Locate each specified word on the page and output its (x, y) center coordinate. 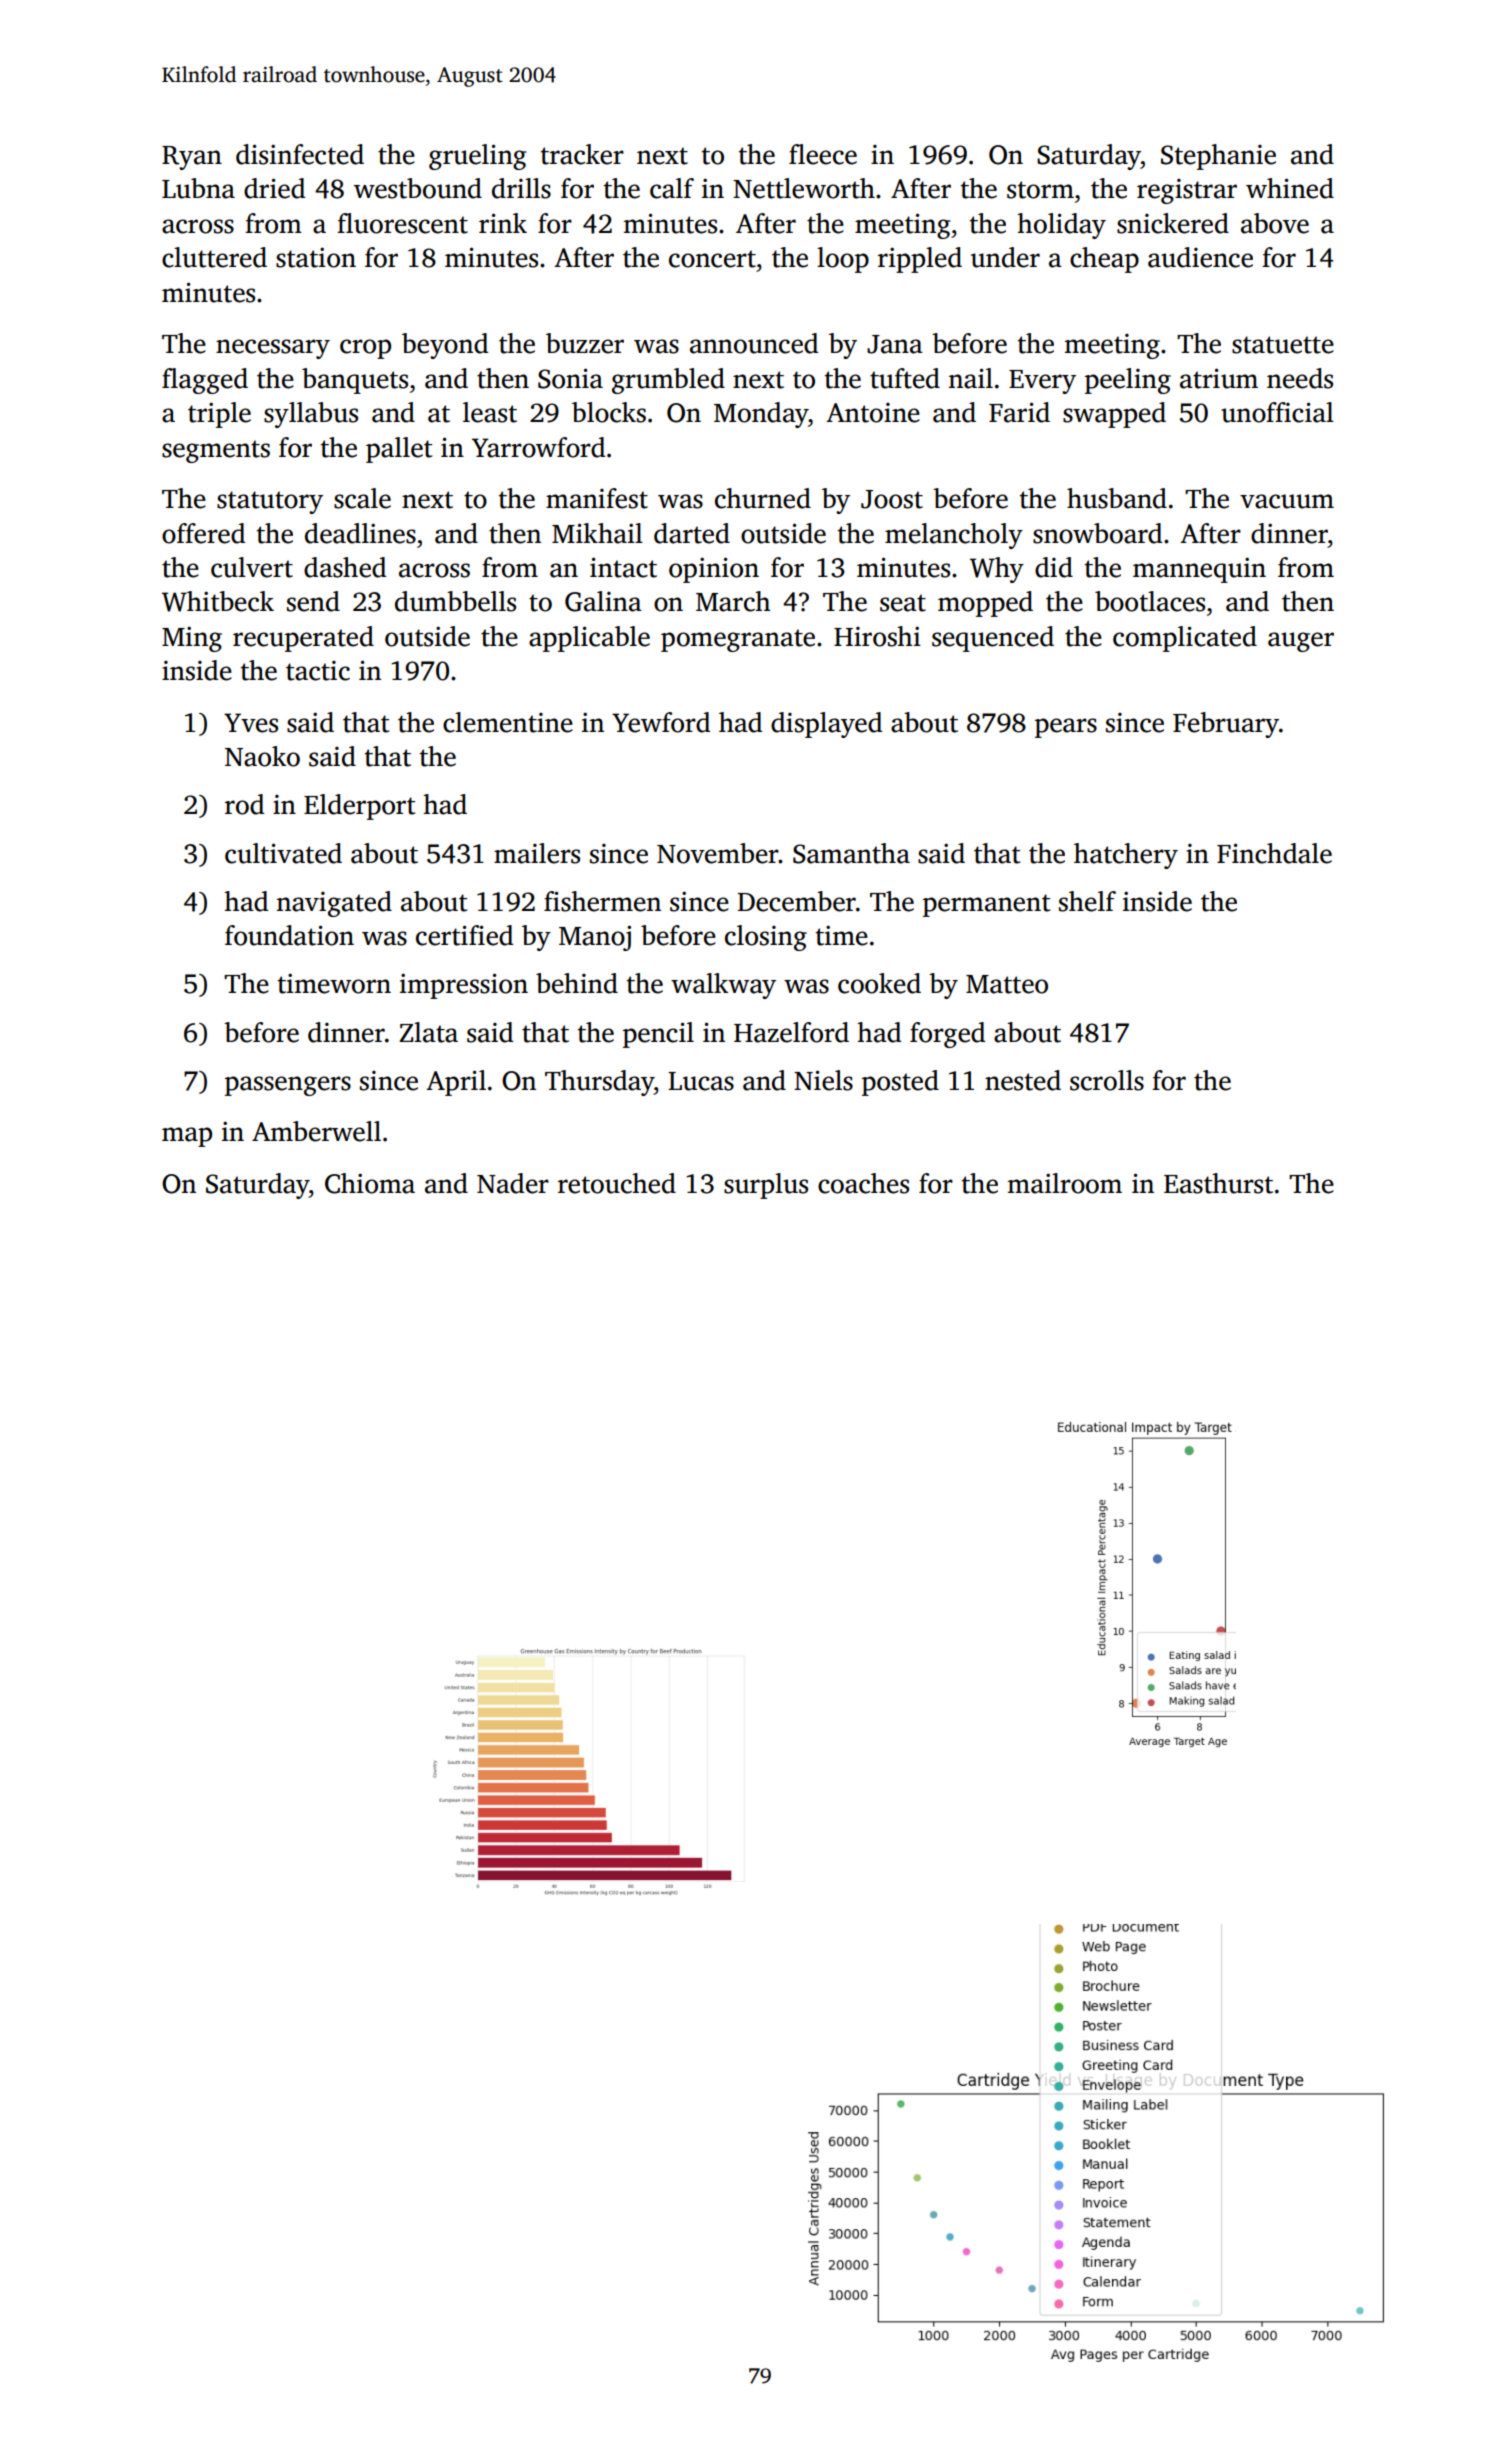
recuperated (303, 639)
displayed (826, 725)
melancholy (954, 536)
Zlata (428, 1032)
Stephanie (1218, 157)
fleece (823, 154)
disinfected (300, 154)
